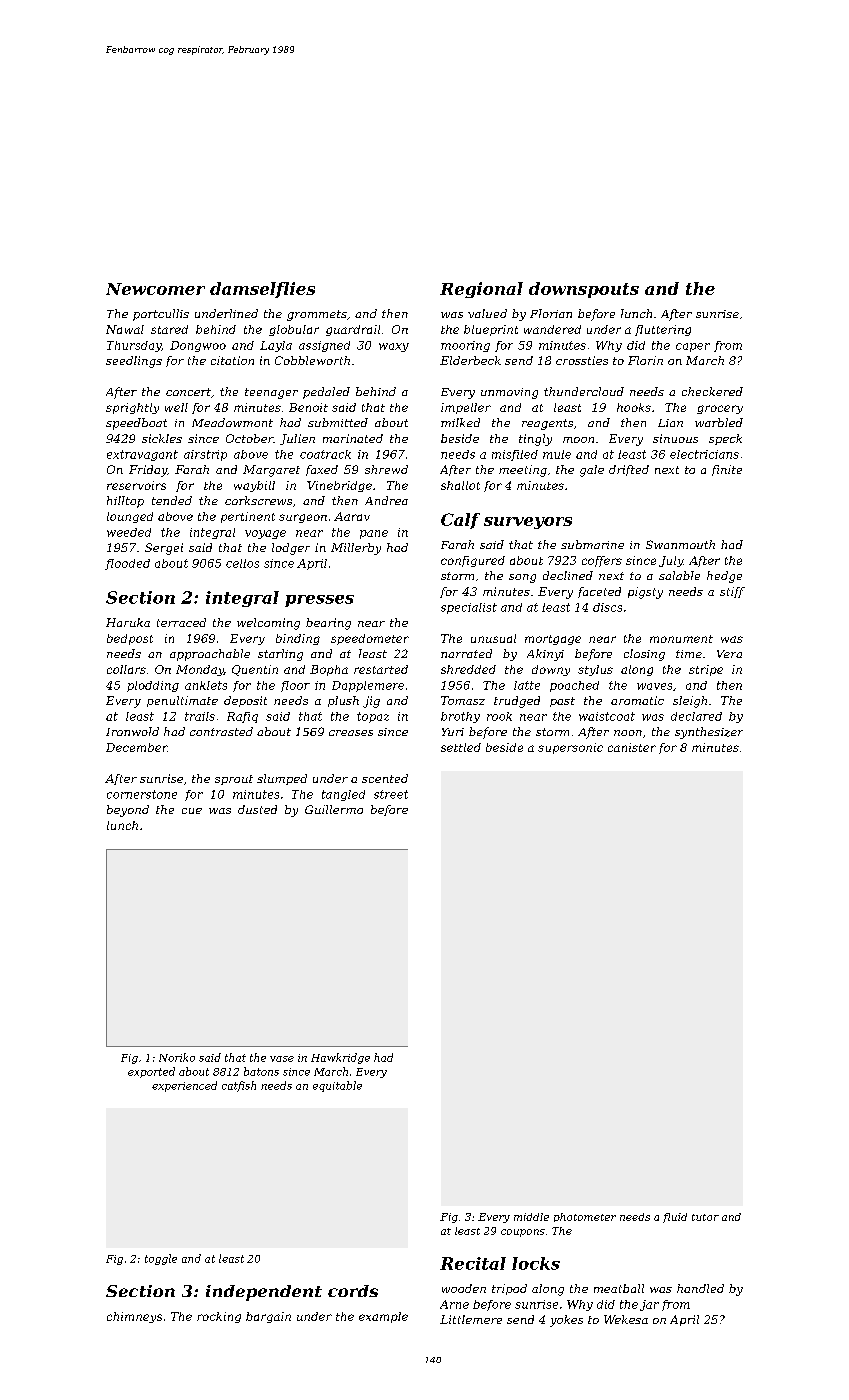 The image size is (849, 1400). Describe the element at coordinates (248, 517) in the screenshot. I see `pertinent` at that location.
